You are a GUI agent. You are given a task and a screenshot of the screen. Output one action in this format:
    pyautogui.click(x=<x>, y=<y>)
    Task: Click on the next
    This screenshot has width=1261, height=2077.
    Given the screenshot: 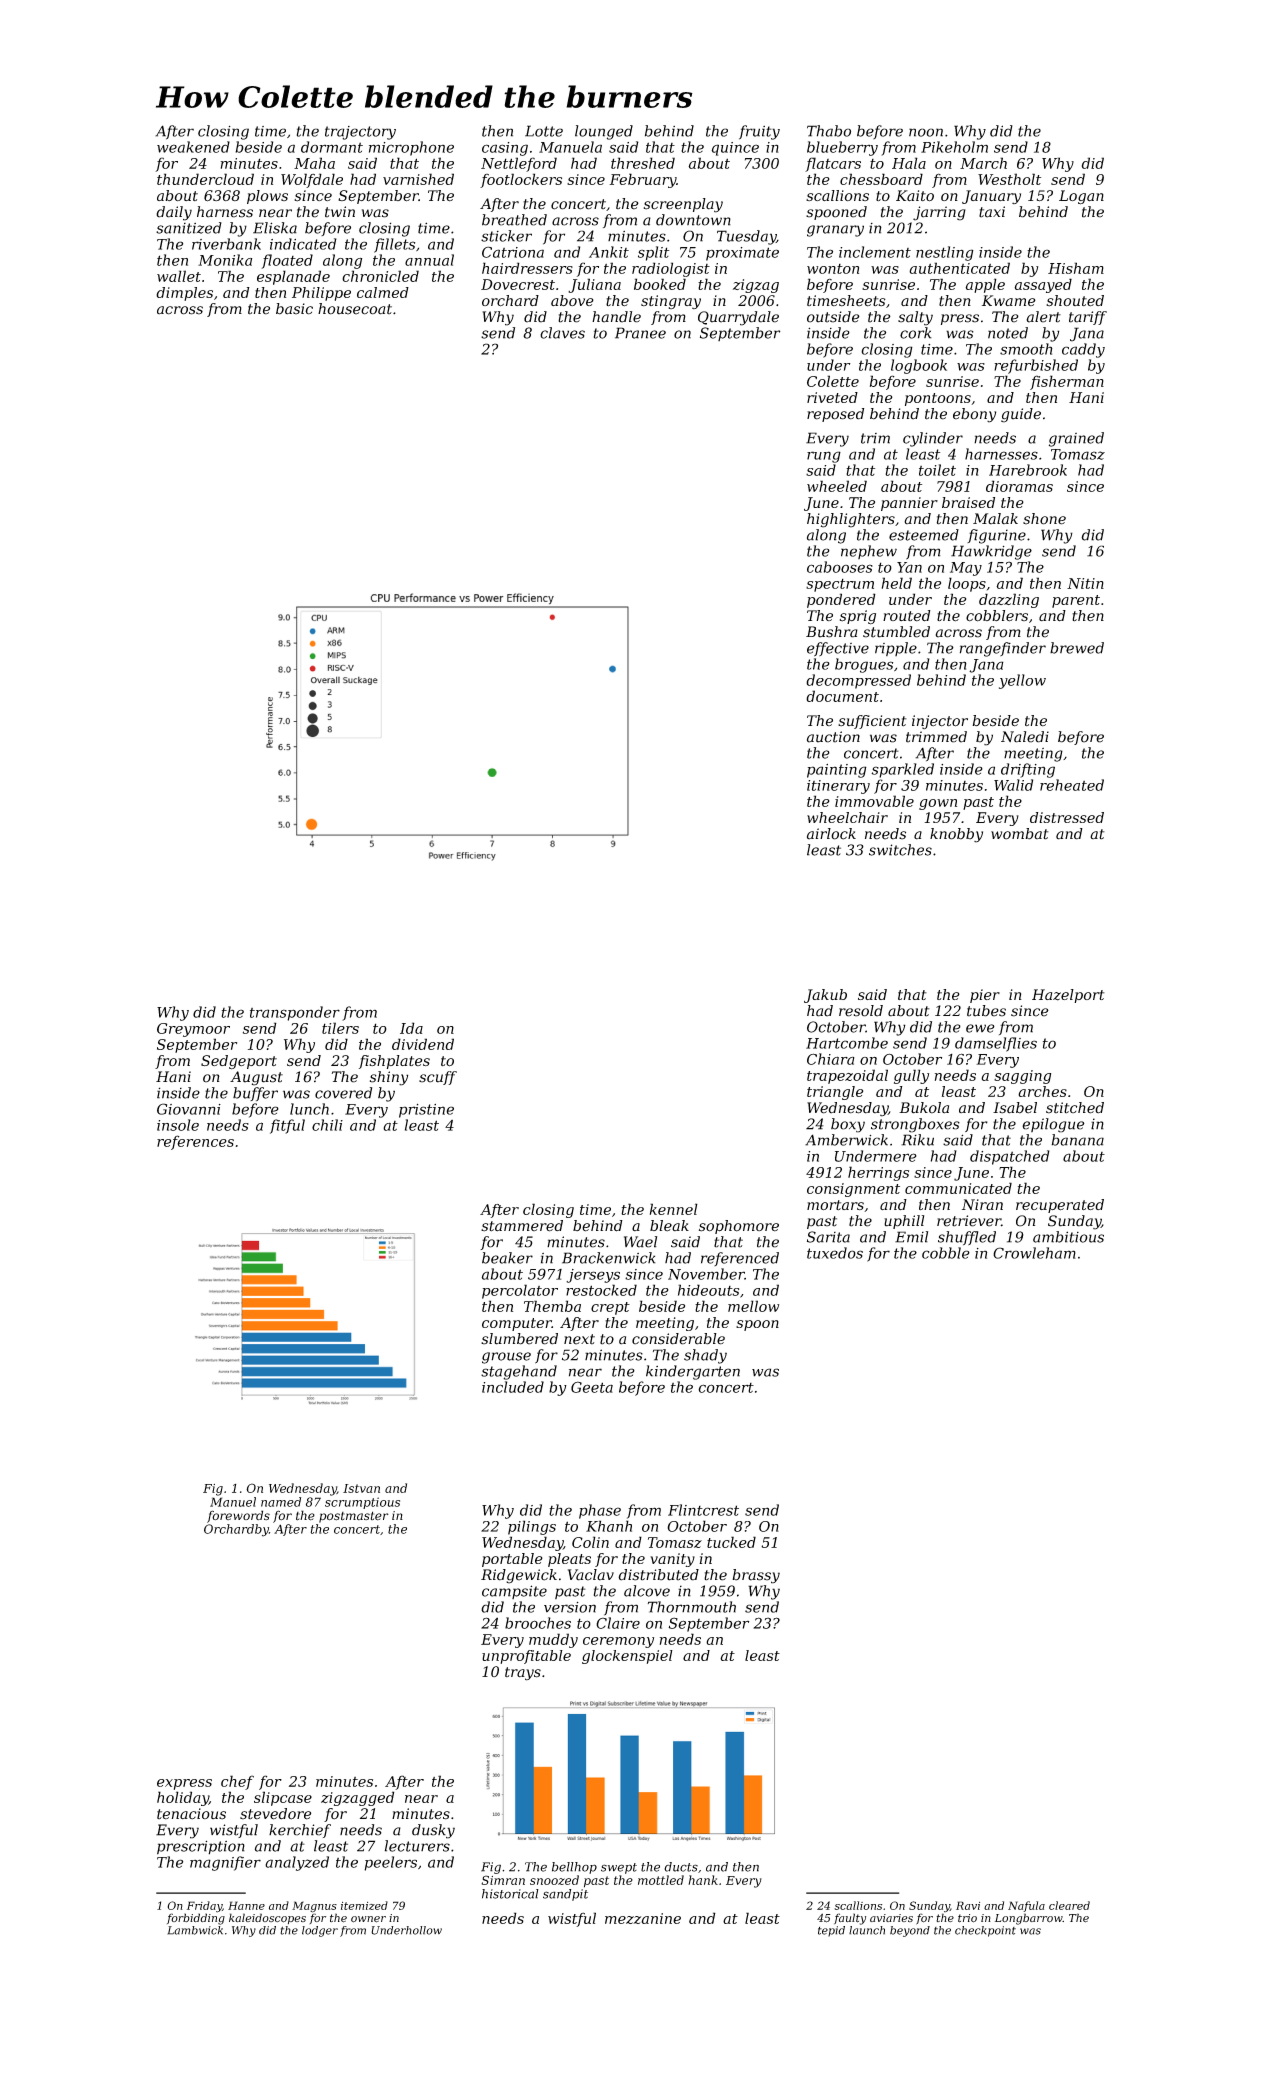 What is the action you would take?
    pyautogui.click(x=579, y=1339)
